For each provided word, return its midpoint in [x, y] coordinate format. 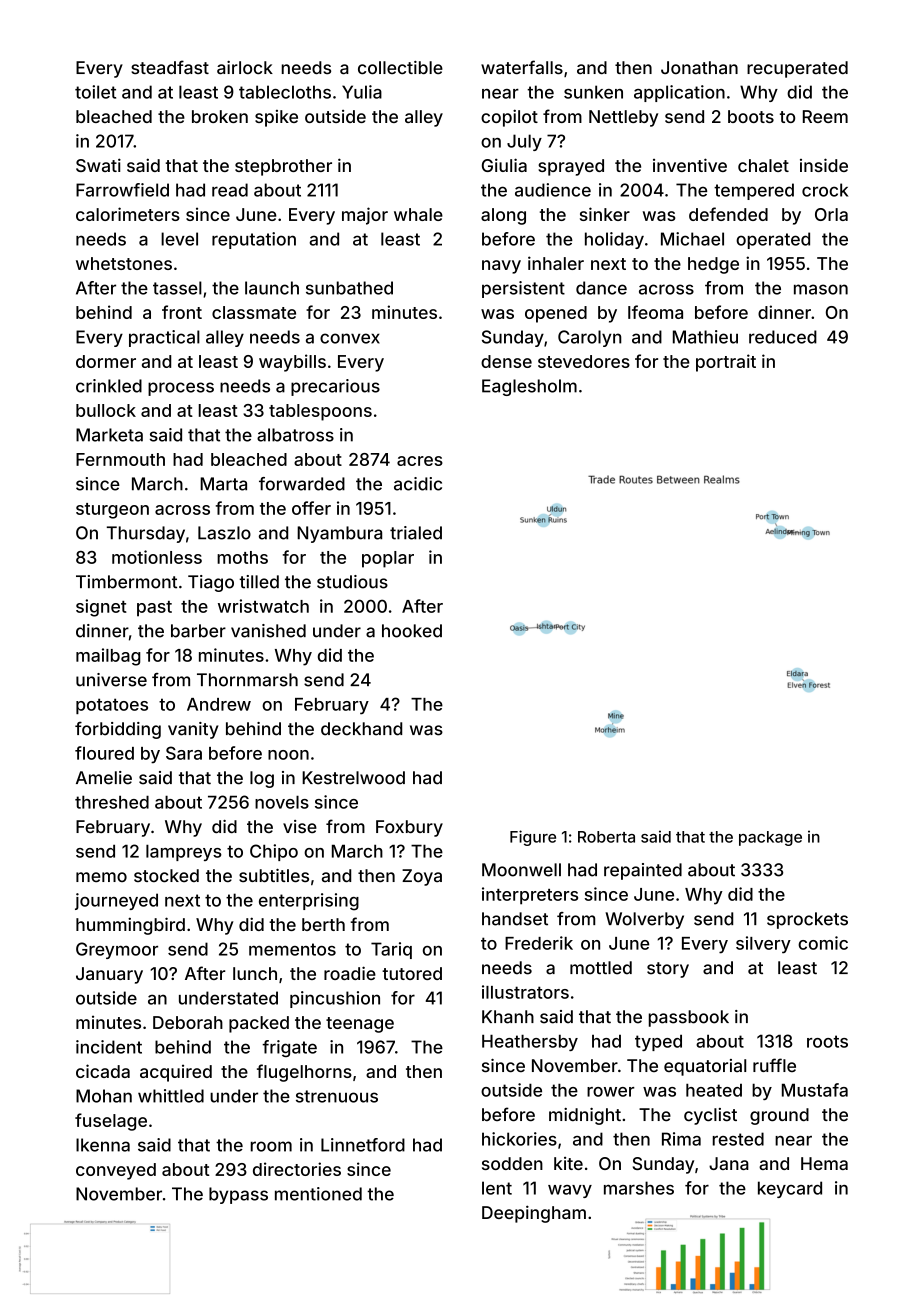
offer [311, 508]
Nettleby [623, 118]
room [271, 1146]
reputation [254, 240]
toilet [95, 92]
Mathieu [705, 337]
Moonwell [521, 870]
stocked [166, 876]
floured [104, 753]
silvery [763, 945]
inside [824, 165]
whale [418, 214]
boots [751, 116]
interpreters [530, 896]
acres [420, 461]
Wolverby [644, 920]
